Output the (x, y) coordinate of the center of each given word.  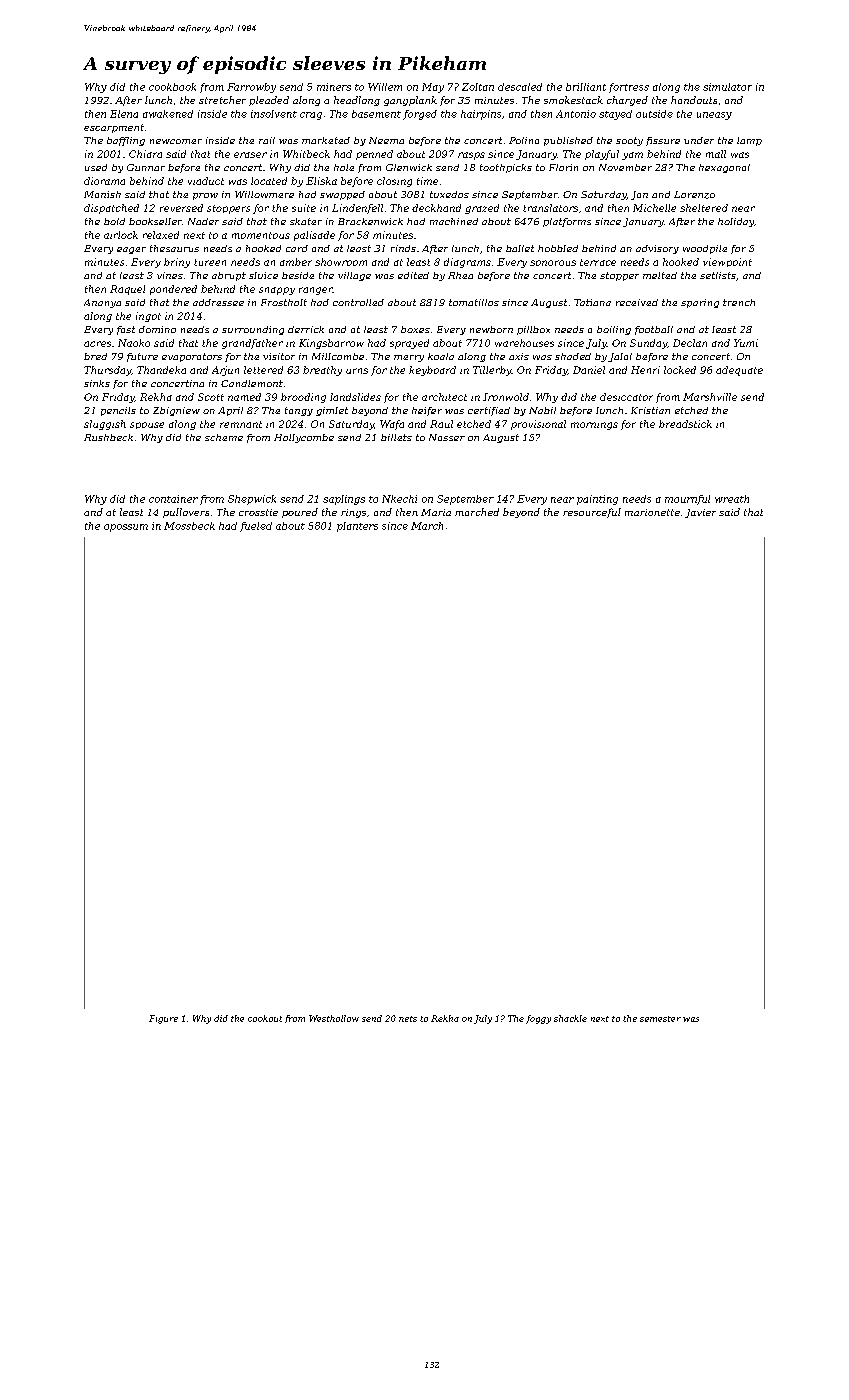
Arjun (225, 371)
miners (334, 87)
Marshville (710, 397)
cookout (265, 1018)
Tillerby (492, 371)
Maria (436, 512)
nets (408, 1019)
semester (660, 1019)
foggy (538, 1019)
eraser (250, 155)
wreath (732, 499)
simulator (727, 87)
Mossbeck (189, 526)
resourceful (592, 513)
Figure (163, 1019)
